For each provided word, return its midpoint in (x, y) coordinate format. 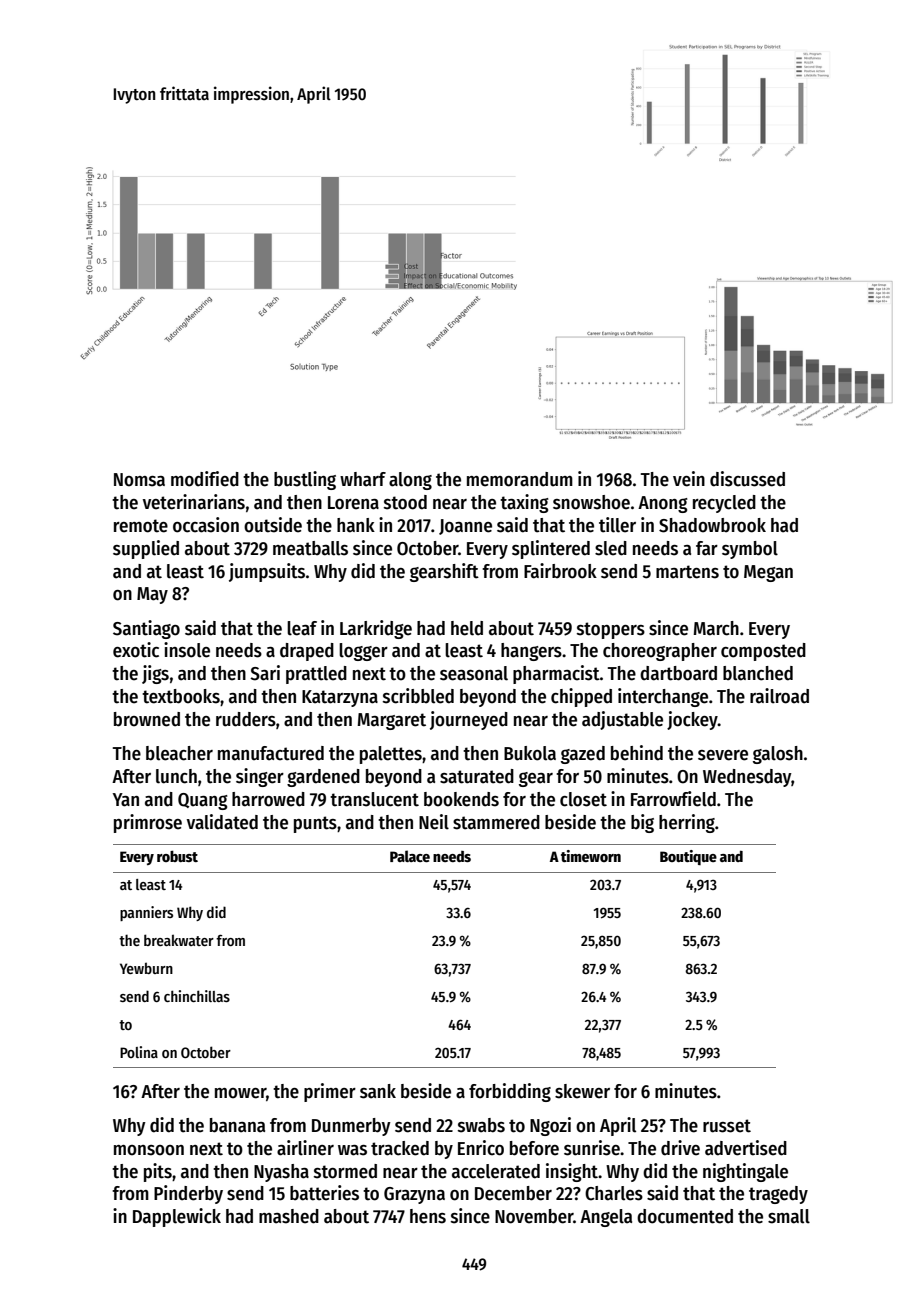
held (467, 628)
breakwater (179, 940)
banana (237, 1125)
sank (378, 1091)
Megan (768, 573)
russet (727, 1126)
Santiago (146, 629)
